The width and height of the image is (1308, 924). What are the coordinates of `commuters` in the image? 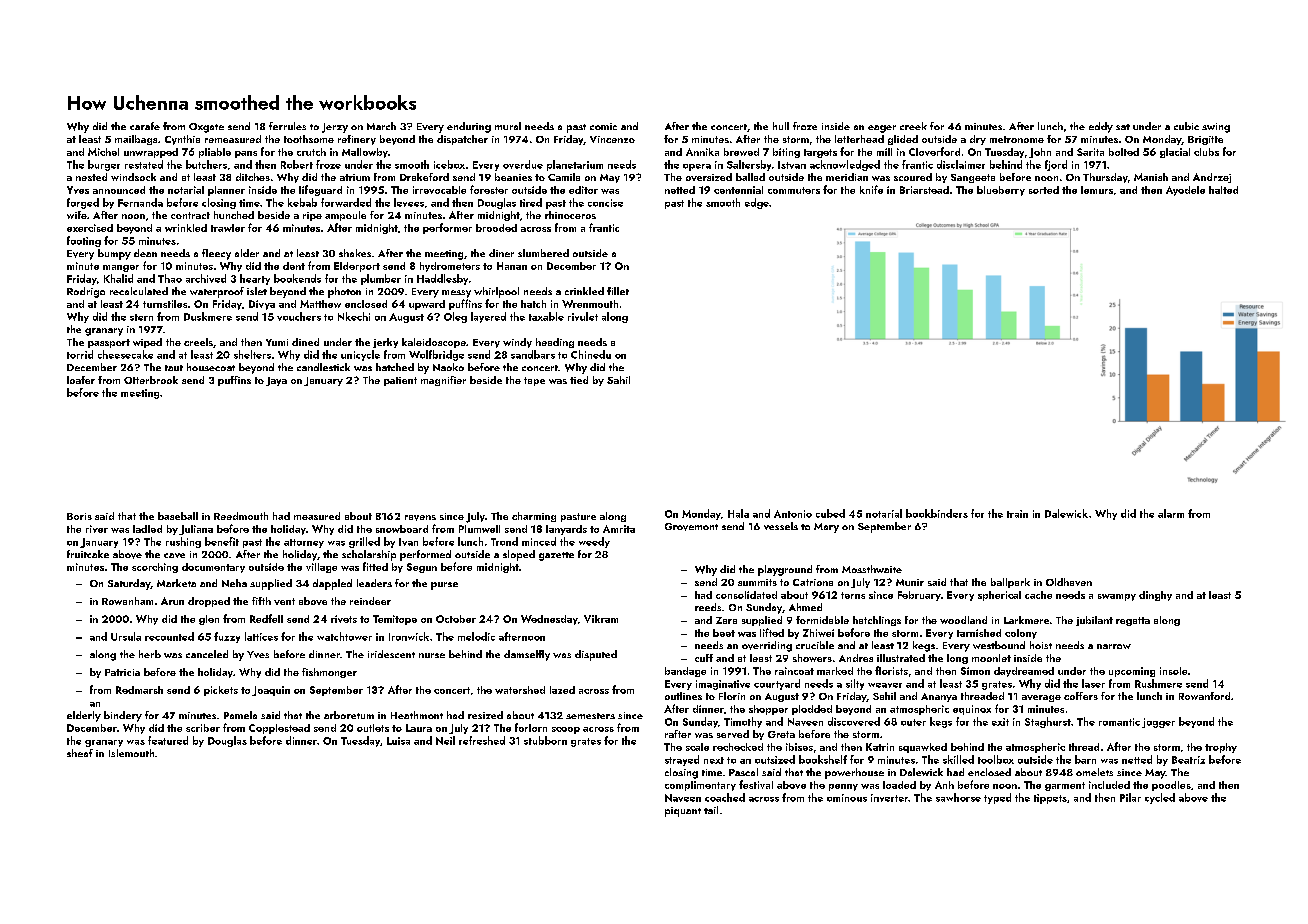 It's located at (794, 190).
